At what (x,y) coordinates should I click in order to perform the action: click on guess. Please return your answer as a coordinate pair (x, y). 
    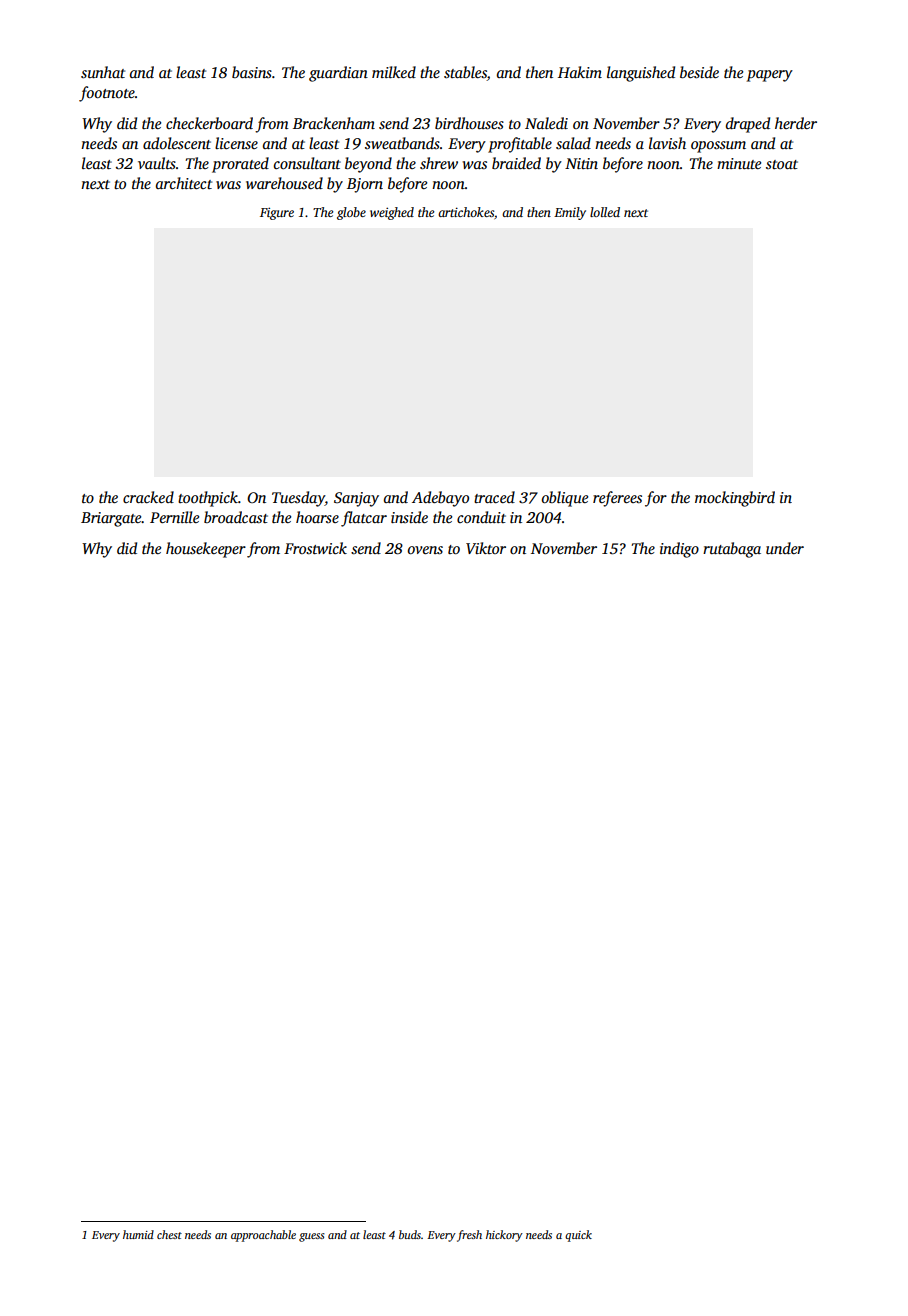
    Looking at the image, I should click on (312, 1237).
